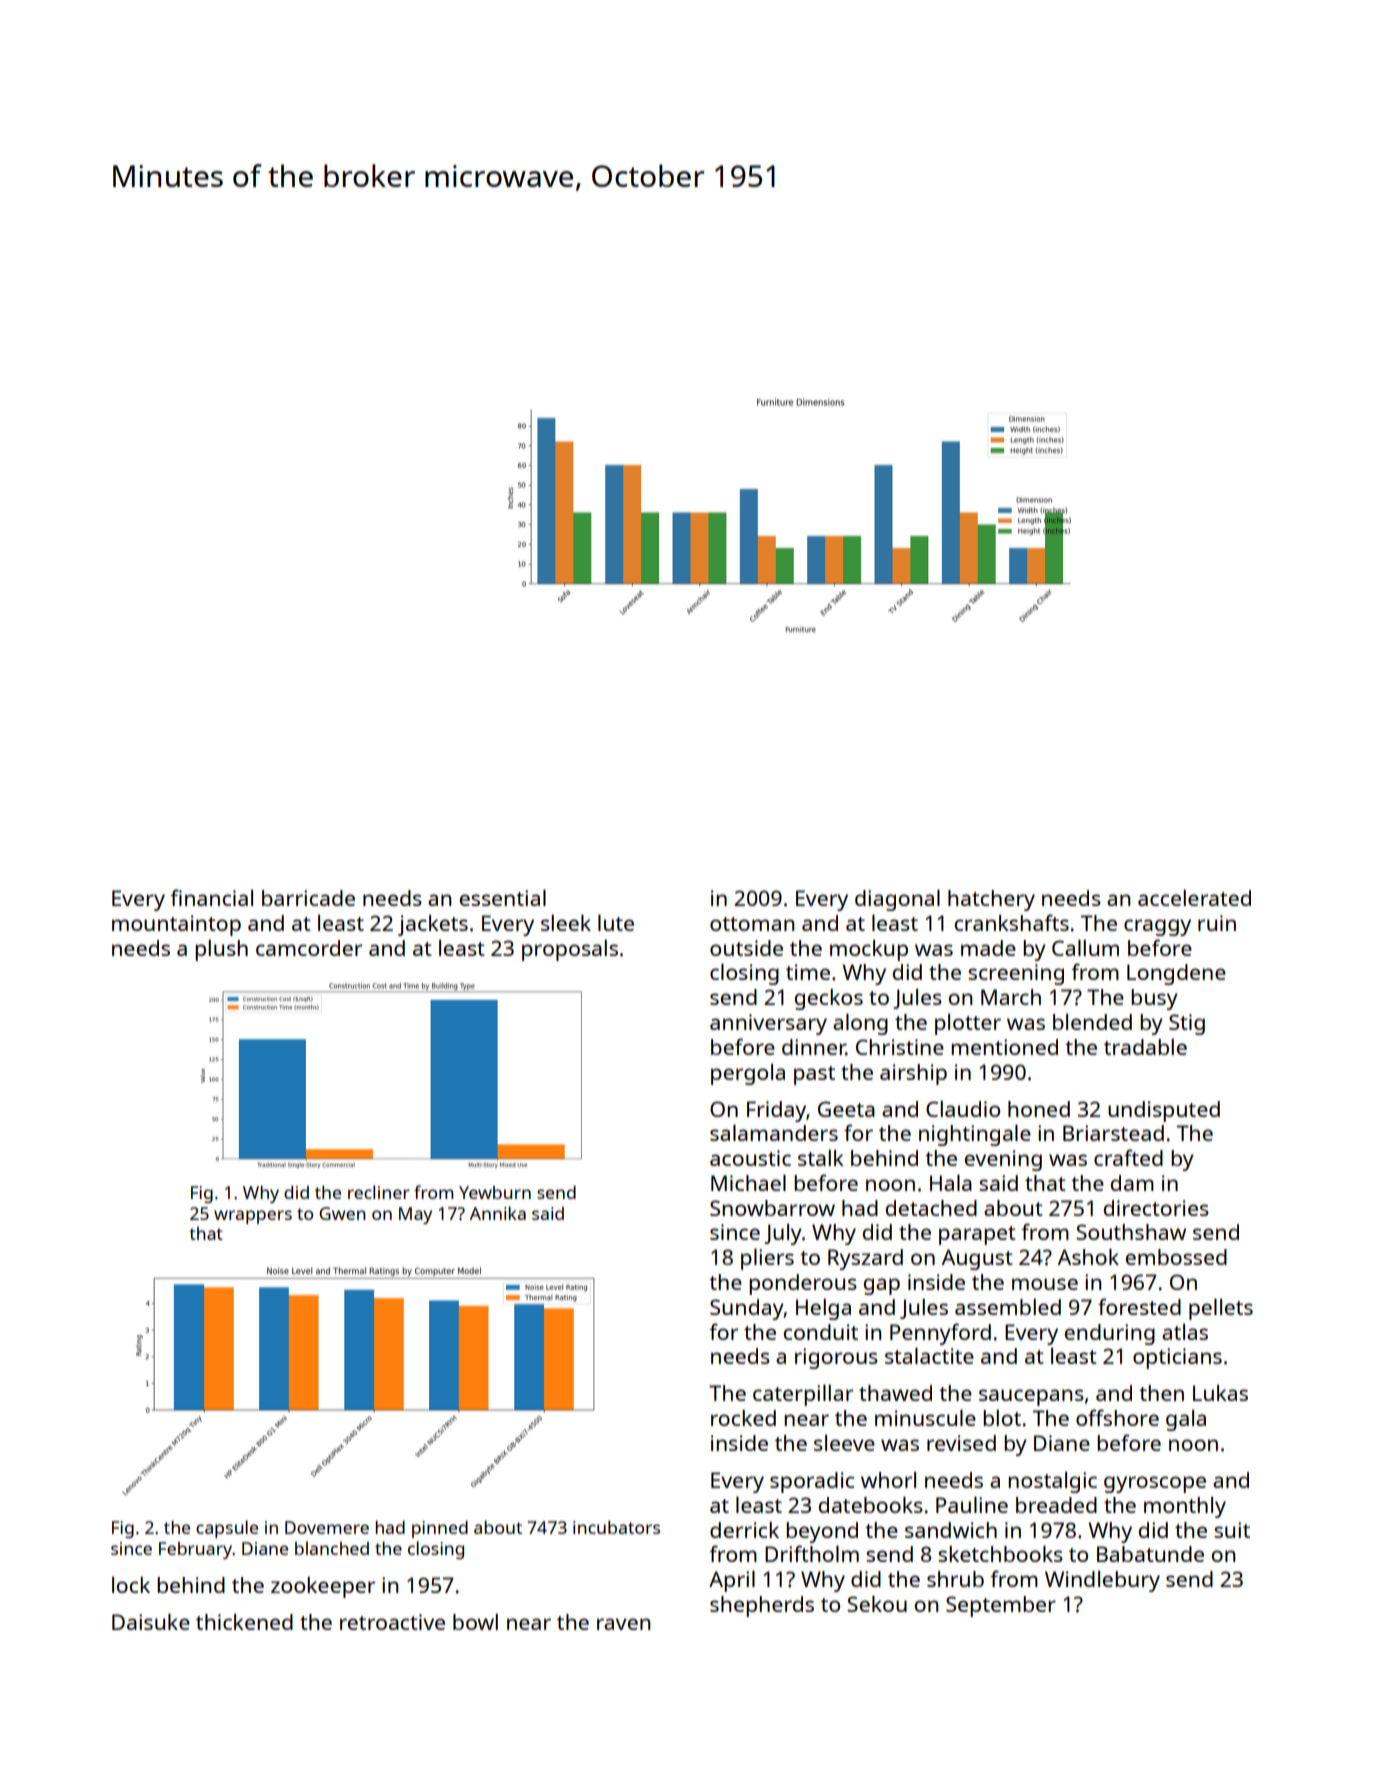 The image size is (1376, 1780). What do you see at coordinates (503, 897) in the document?
I see `essential` at bounding box center [503, 897].
